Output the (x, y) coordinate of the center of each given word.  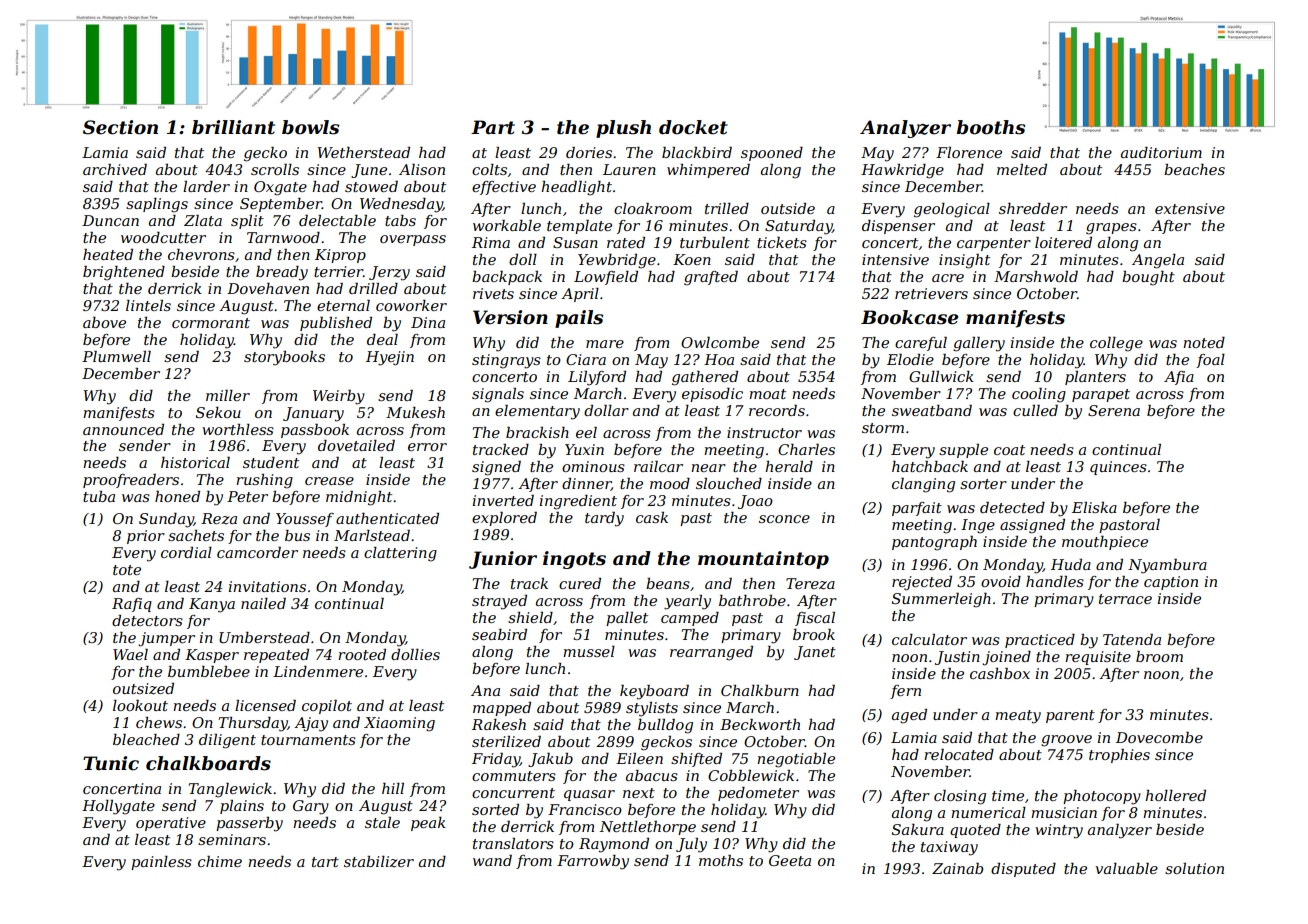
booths (991, 127)
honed (177, 496)
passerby (249, 824)
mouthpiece (1105, 543)
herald (789, 466)
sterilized (506, 742)
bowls (310, 127)
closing (960, 797)
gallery (979, 344)
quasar (589, 795)
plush (623, 129)
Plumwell (116, 356)
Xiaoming (399, 724)
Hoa (719, 359)
